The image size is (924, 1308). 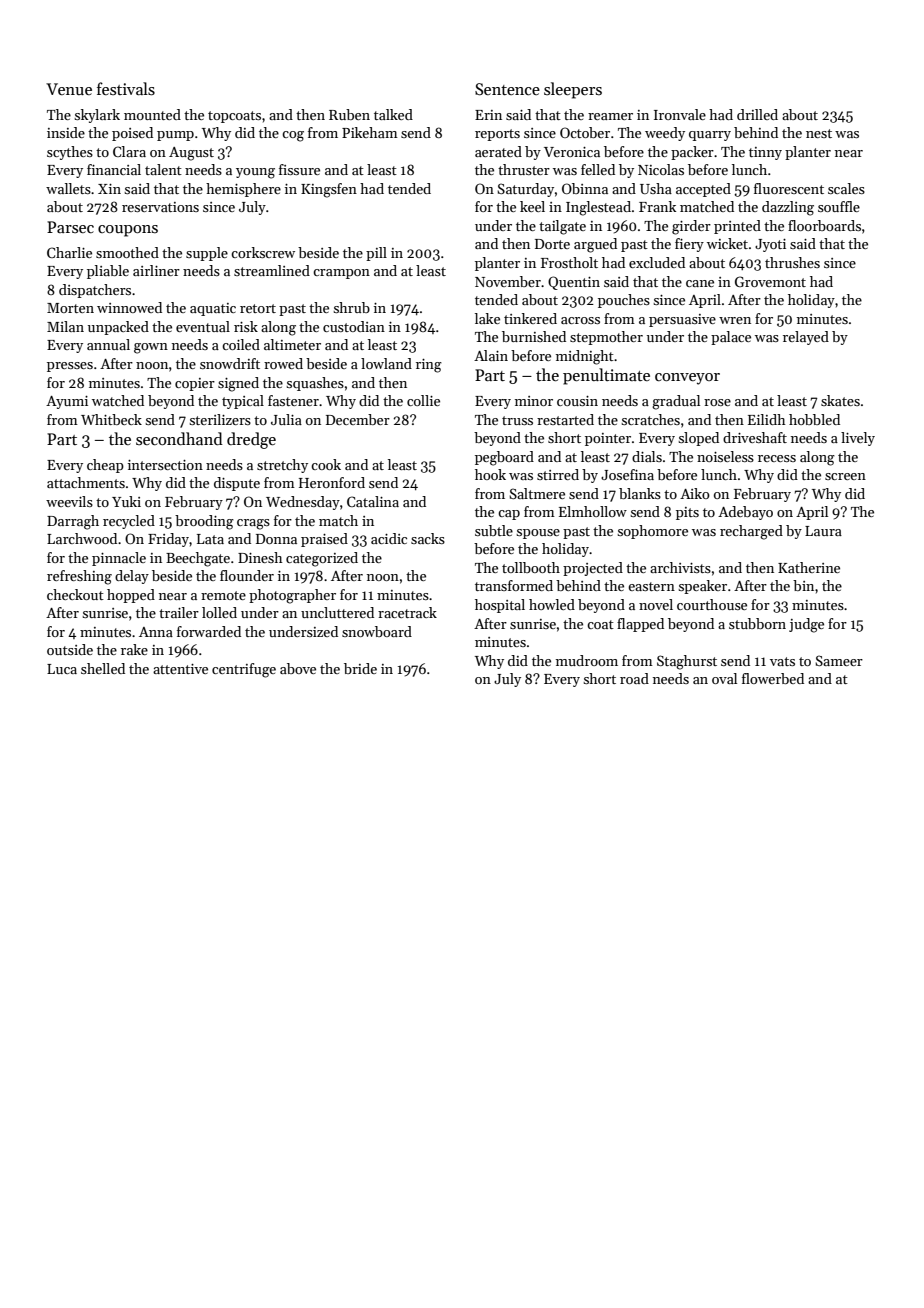 What do you see at coordinates (349, 114) in the screenshot?
I see `Ruben` at bounding box center [349, 114].
